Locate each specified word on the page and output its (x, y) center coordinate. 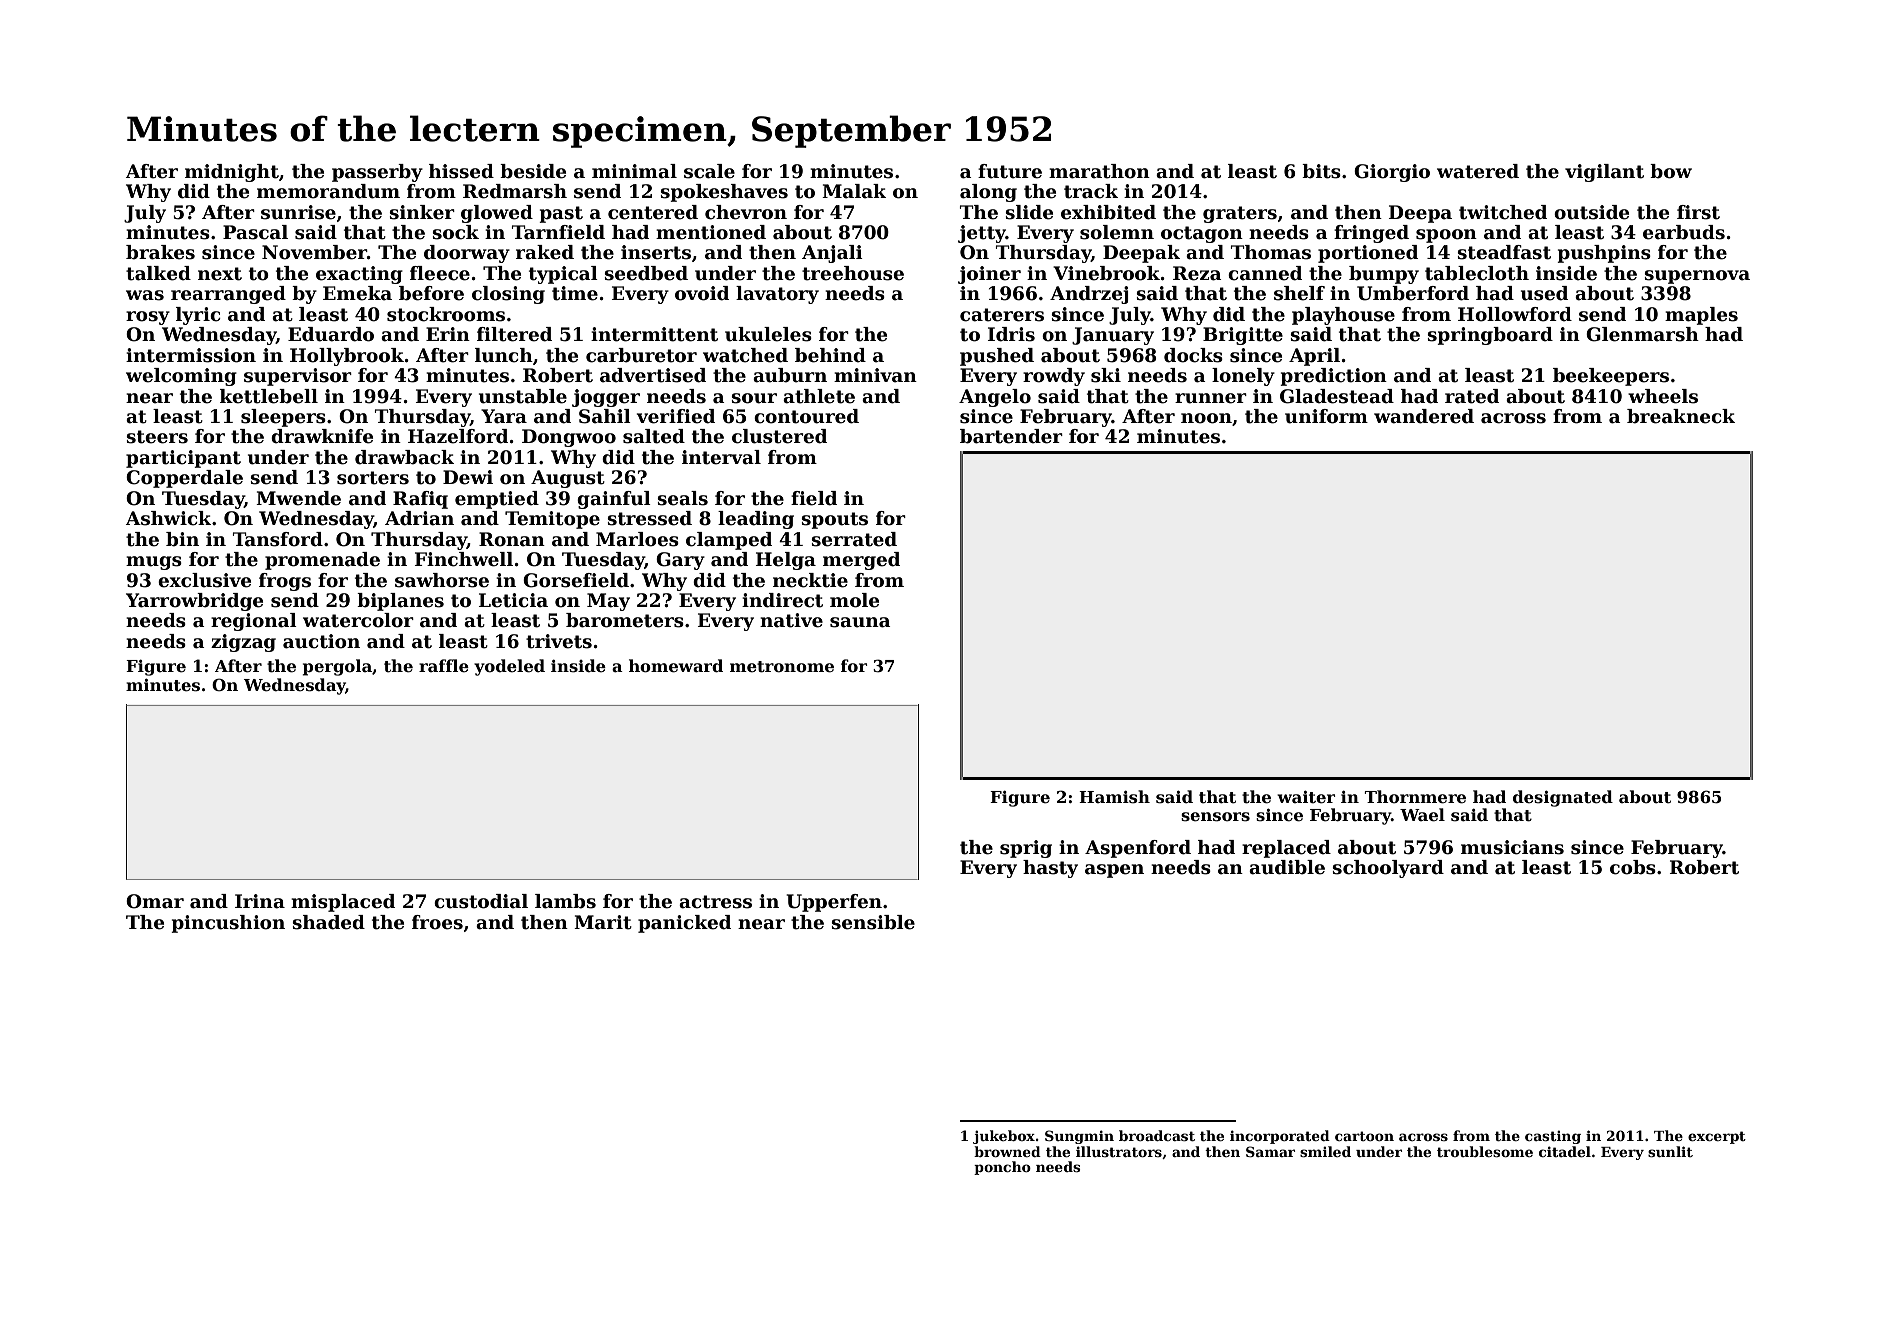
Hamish (1114, 797)
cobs (1633, 867)
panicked (684, 924)
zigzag (243, 643)
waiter (1306, 797)
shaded (328, 922)
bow (1671, 171)
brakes (160, 252)
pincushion (228, 924)
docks (1193, 355)
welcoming (181, 377)
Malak (854, 191)
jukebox (1004, 1137)
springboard (1490, 336)
